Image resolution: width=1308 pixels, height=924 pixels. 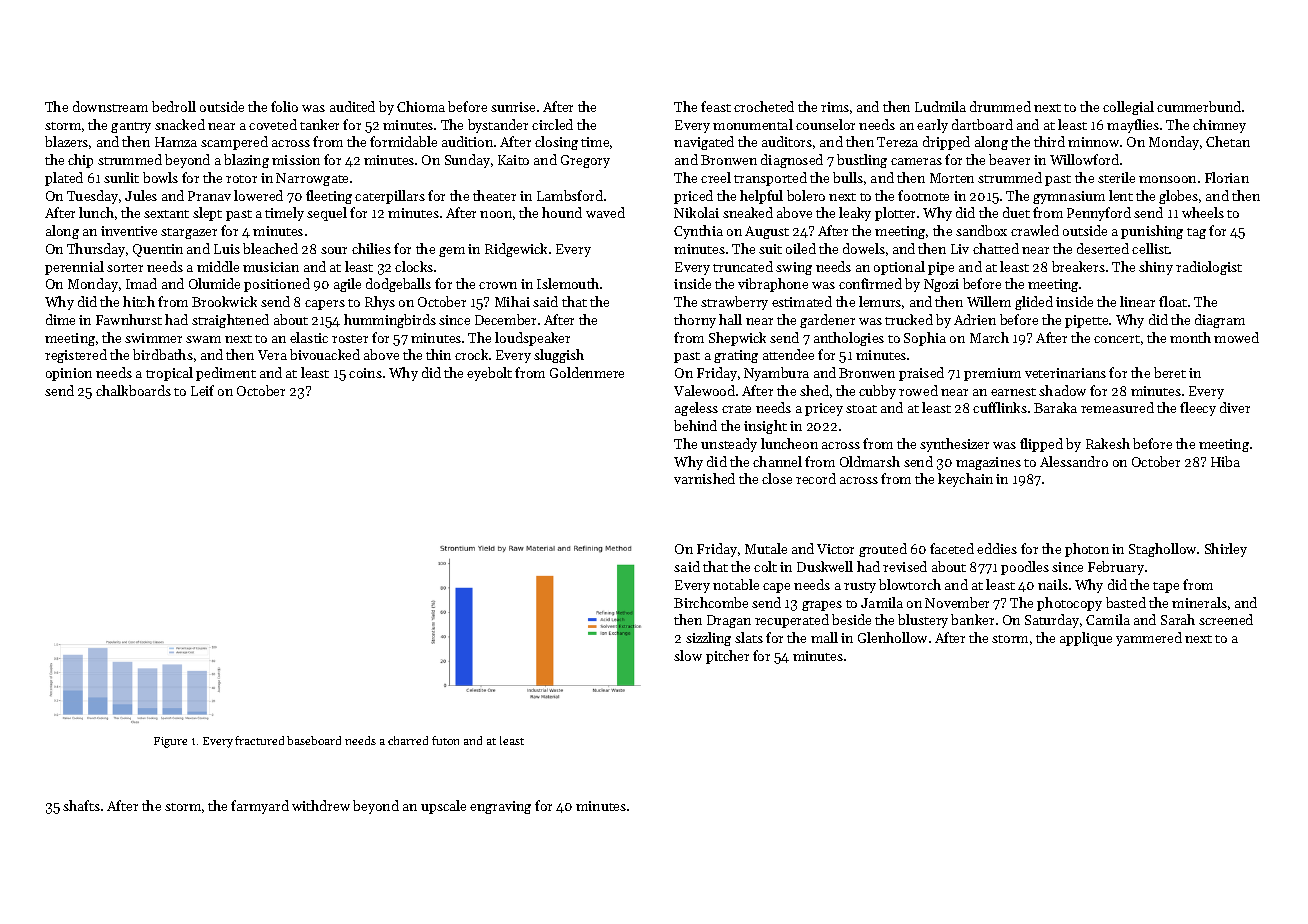 I want to click on Morten, so click(x=952, y=178).
